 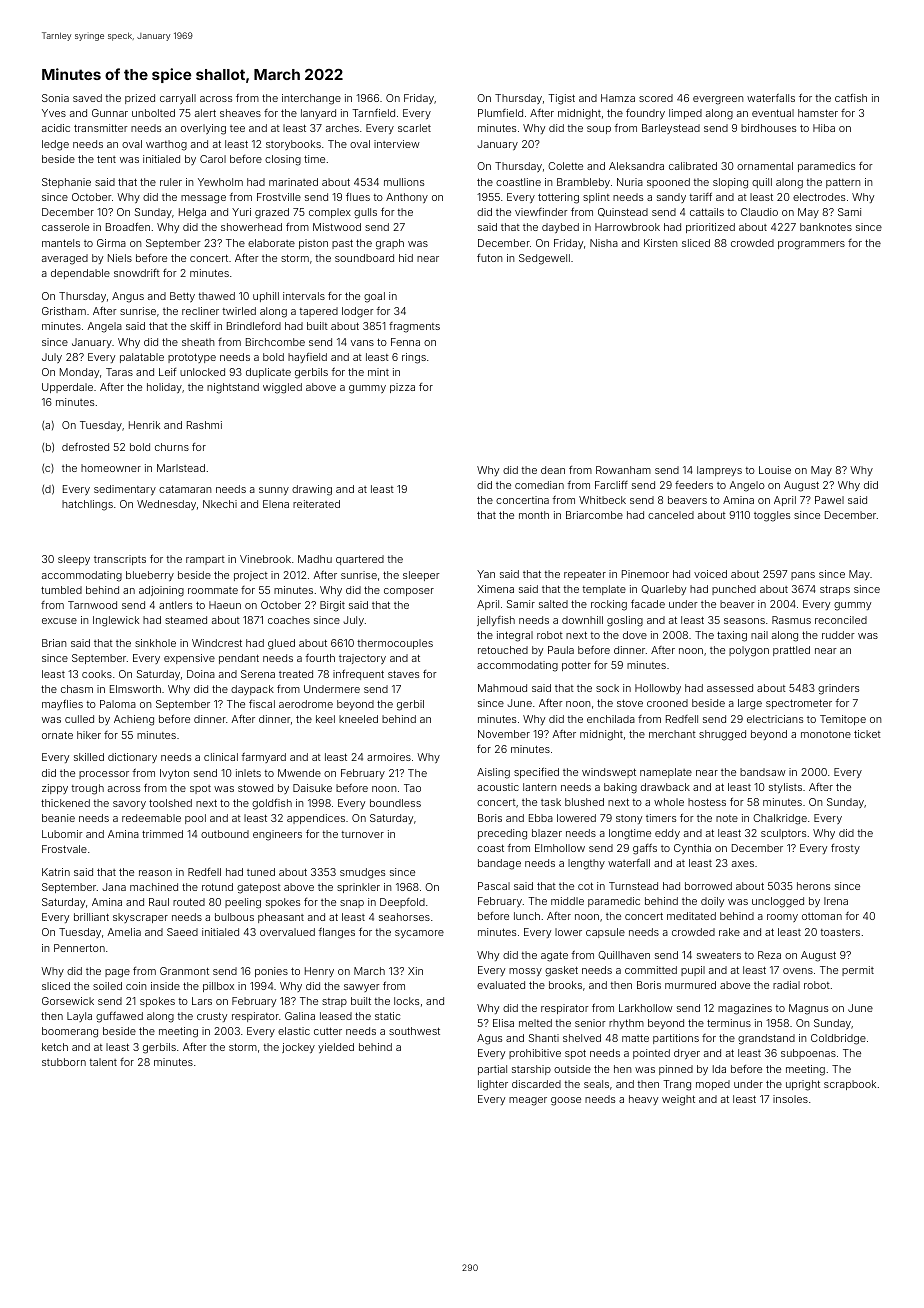 I want to click on sunny, so click(x=274, y=491).
